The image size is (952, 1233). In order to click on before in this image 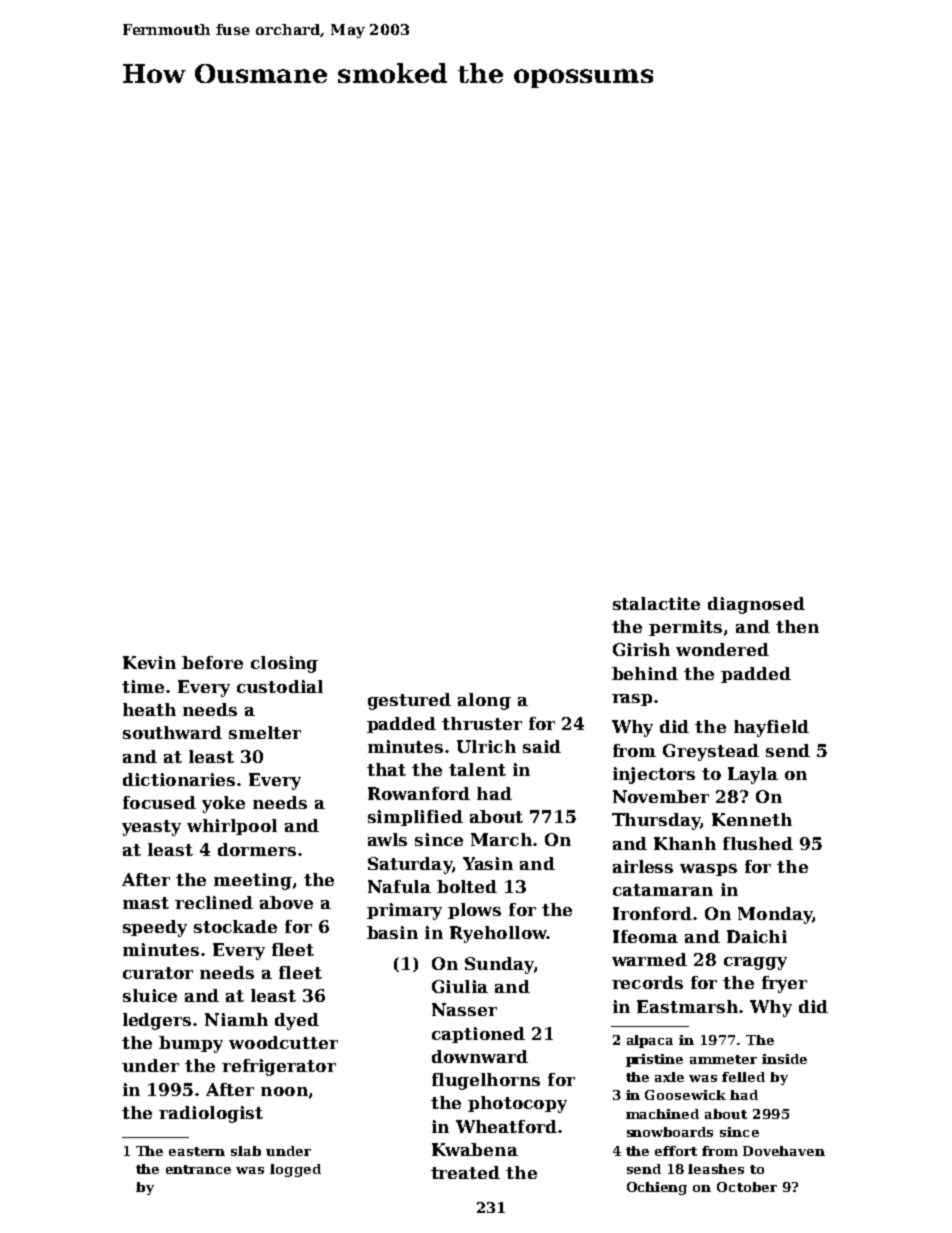, I will do `click(212, 662)`.
